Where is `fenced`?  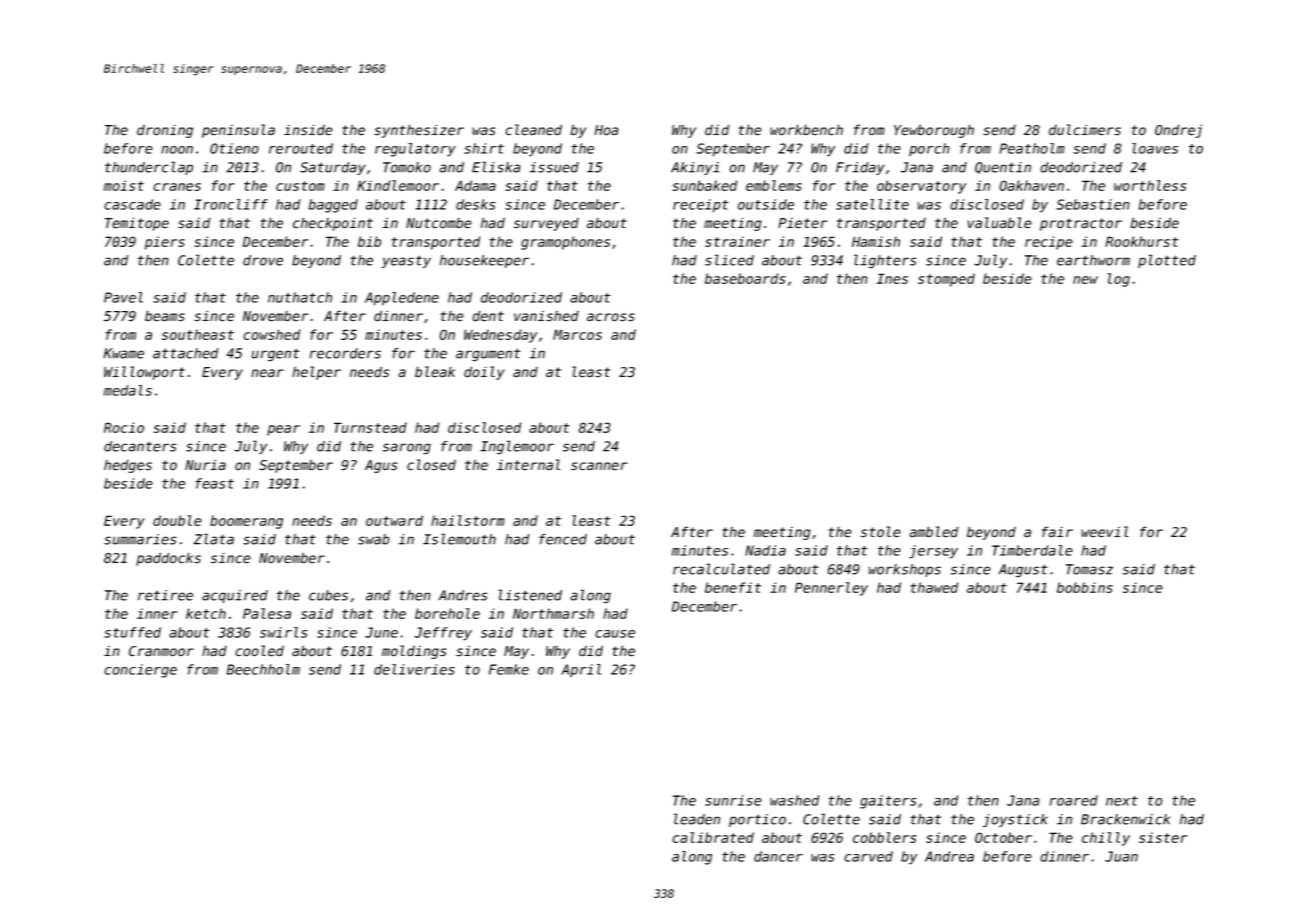
fenced is located at coordinates (563, 539).
